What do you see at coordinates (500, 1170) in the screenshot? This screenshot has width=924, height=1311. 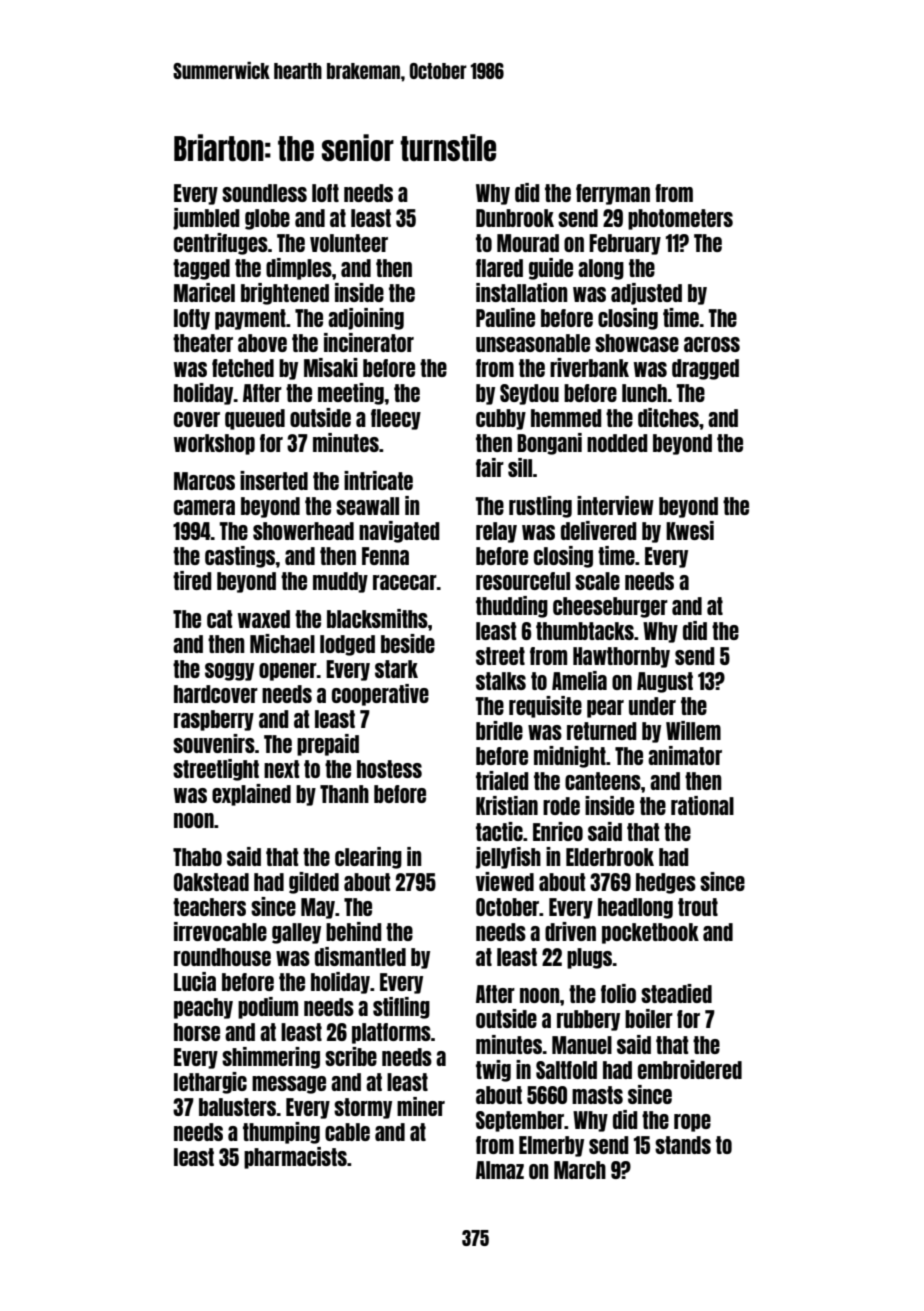 I see `Almaz` at bounding box center [500, 1170].
